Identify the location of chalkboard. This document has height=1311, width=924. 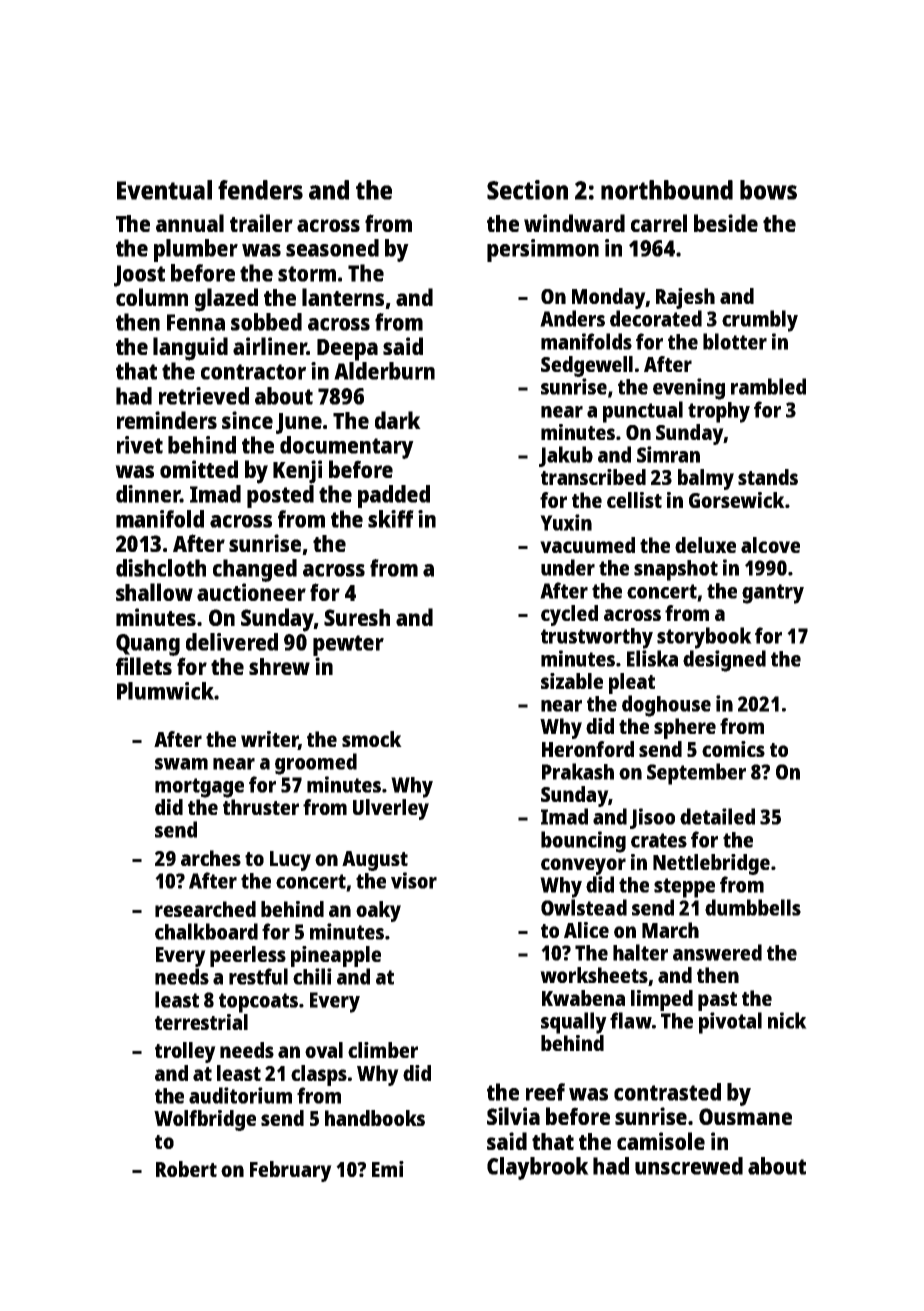
(206, 931).
